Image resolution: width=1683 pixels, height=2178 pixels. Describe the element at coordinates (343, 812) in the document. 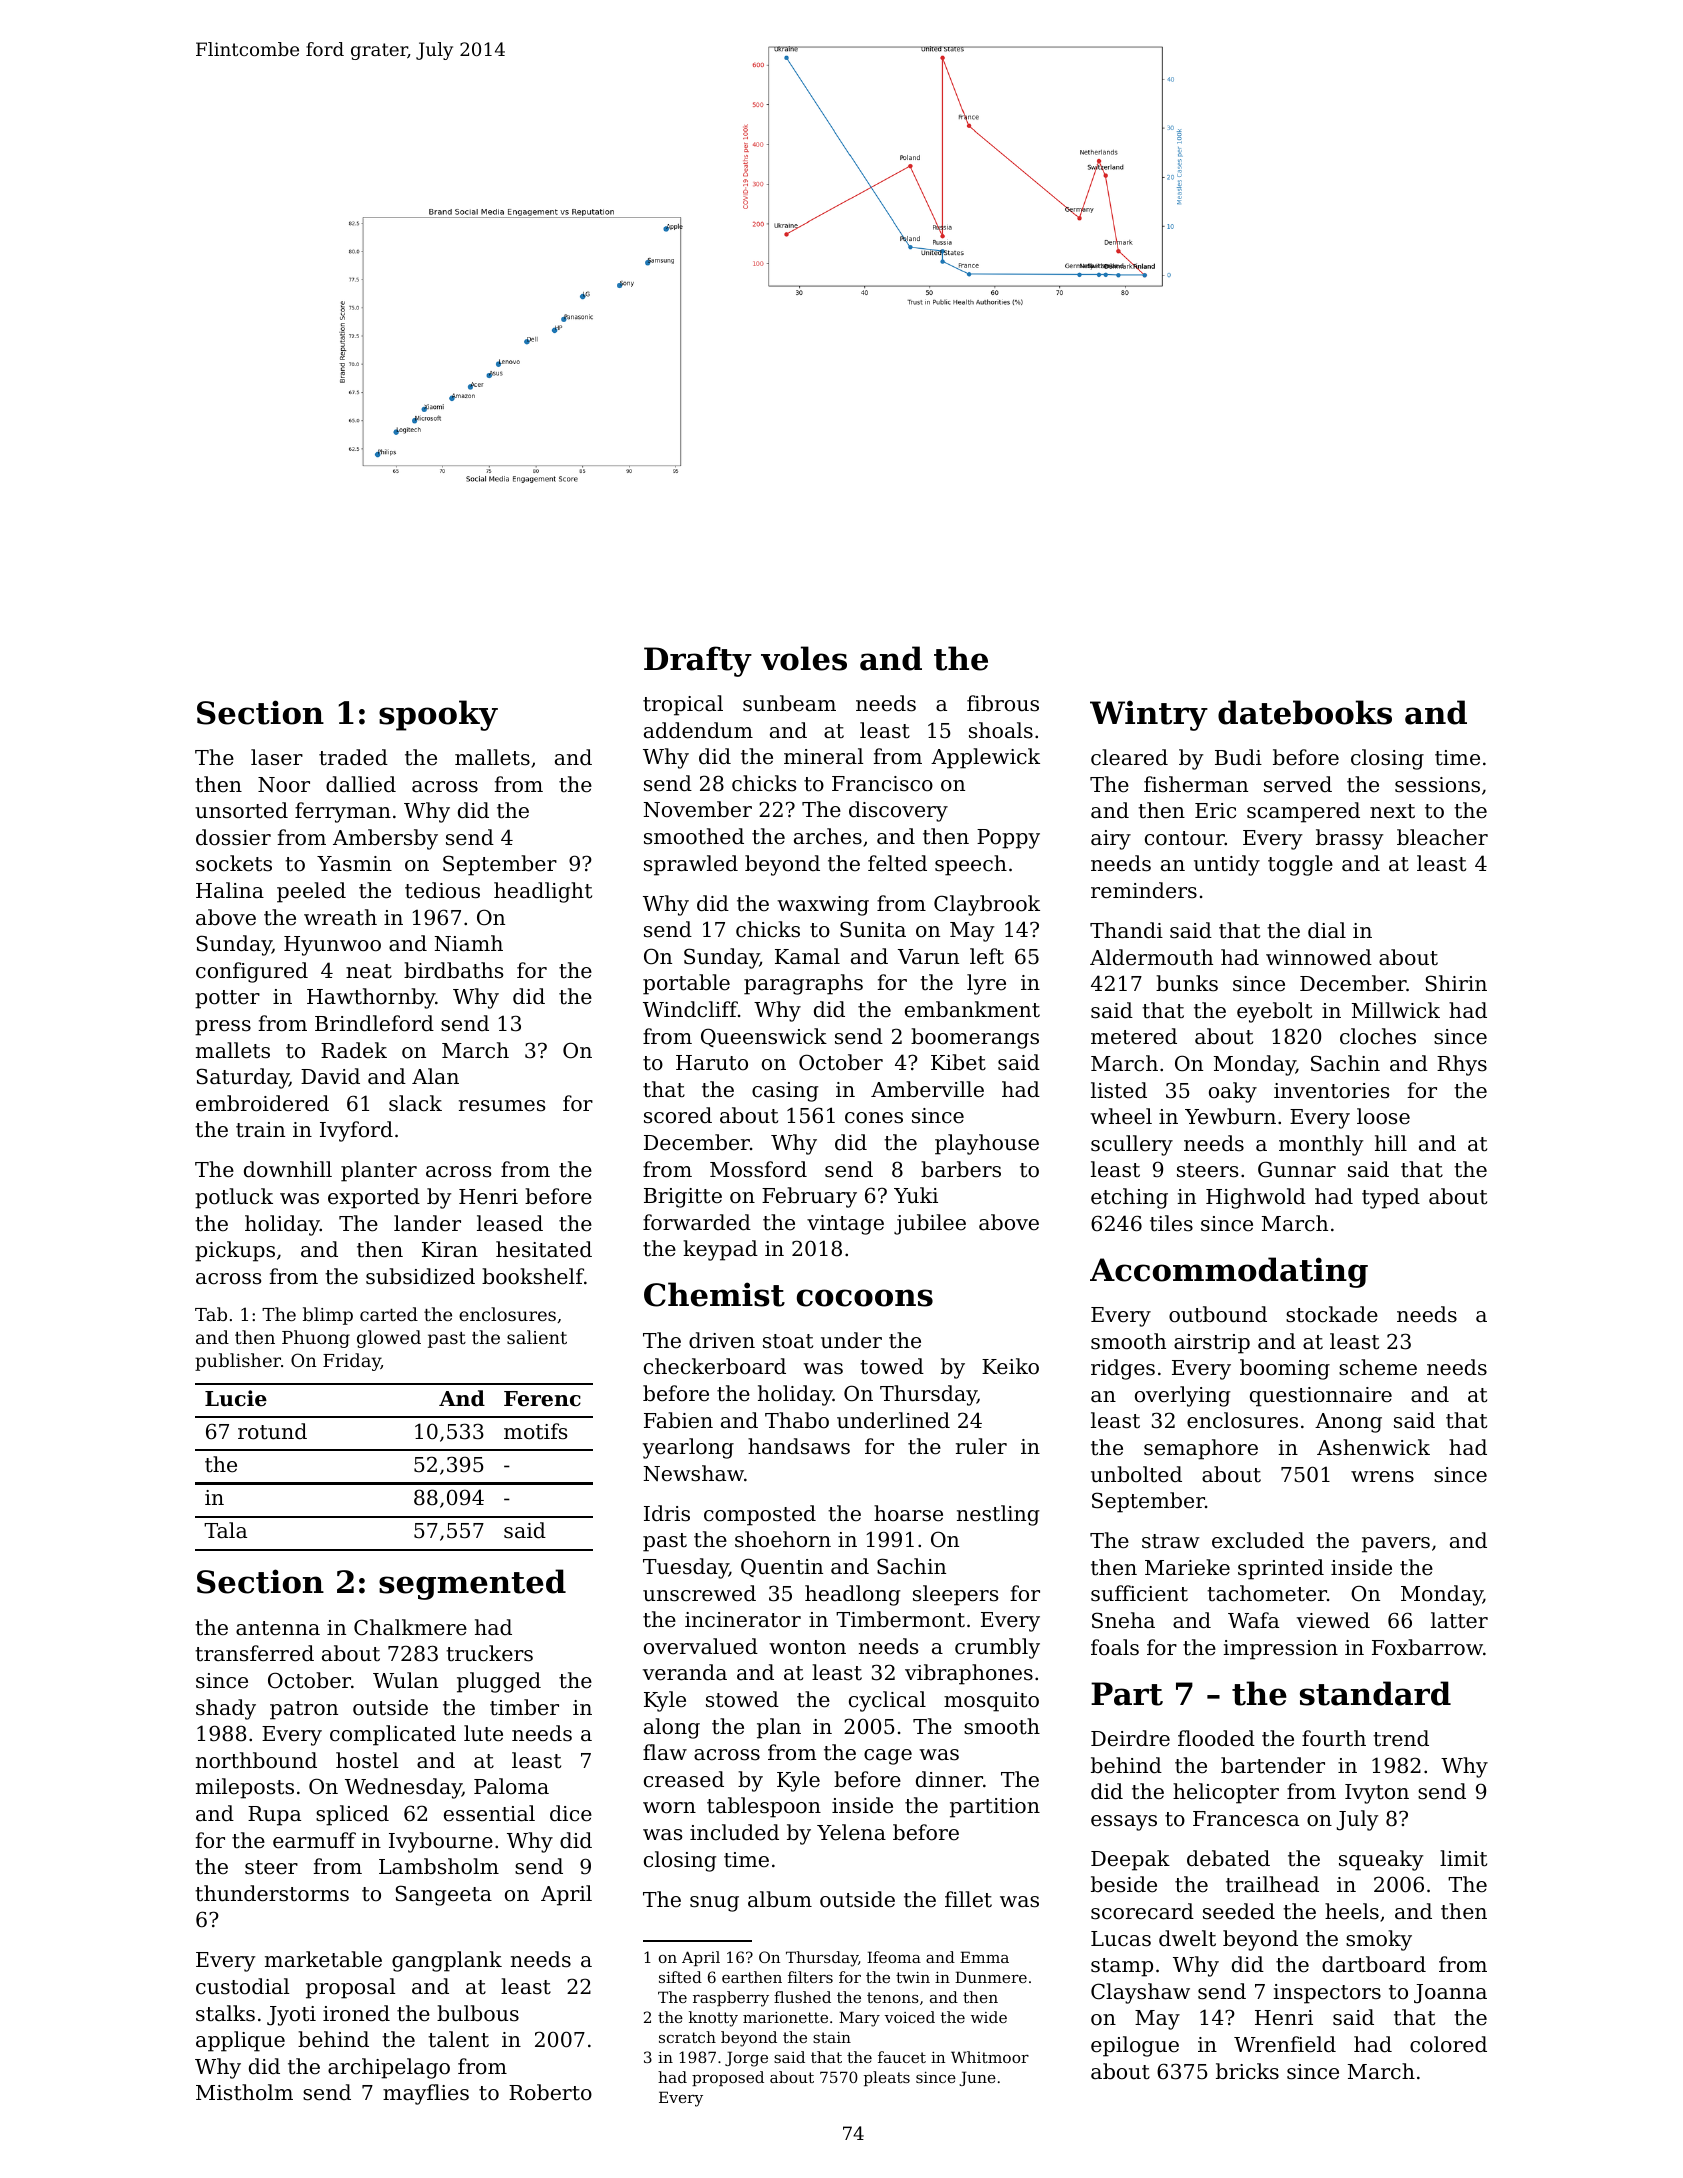

I see `ferryman` at that location.
